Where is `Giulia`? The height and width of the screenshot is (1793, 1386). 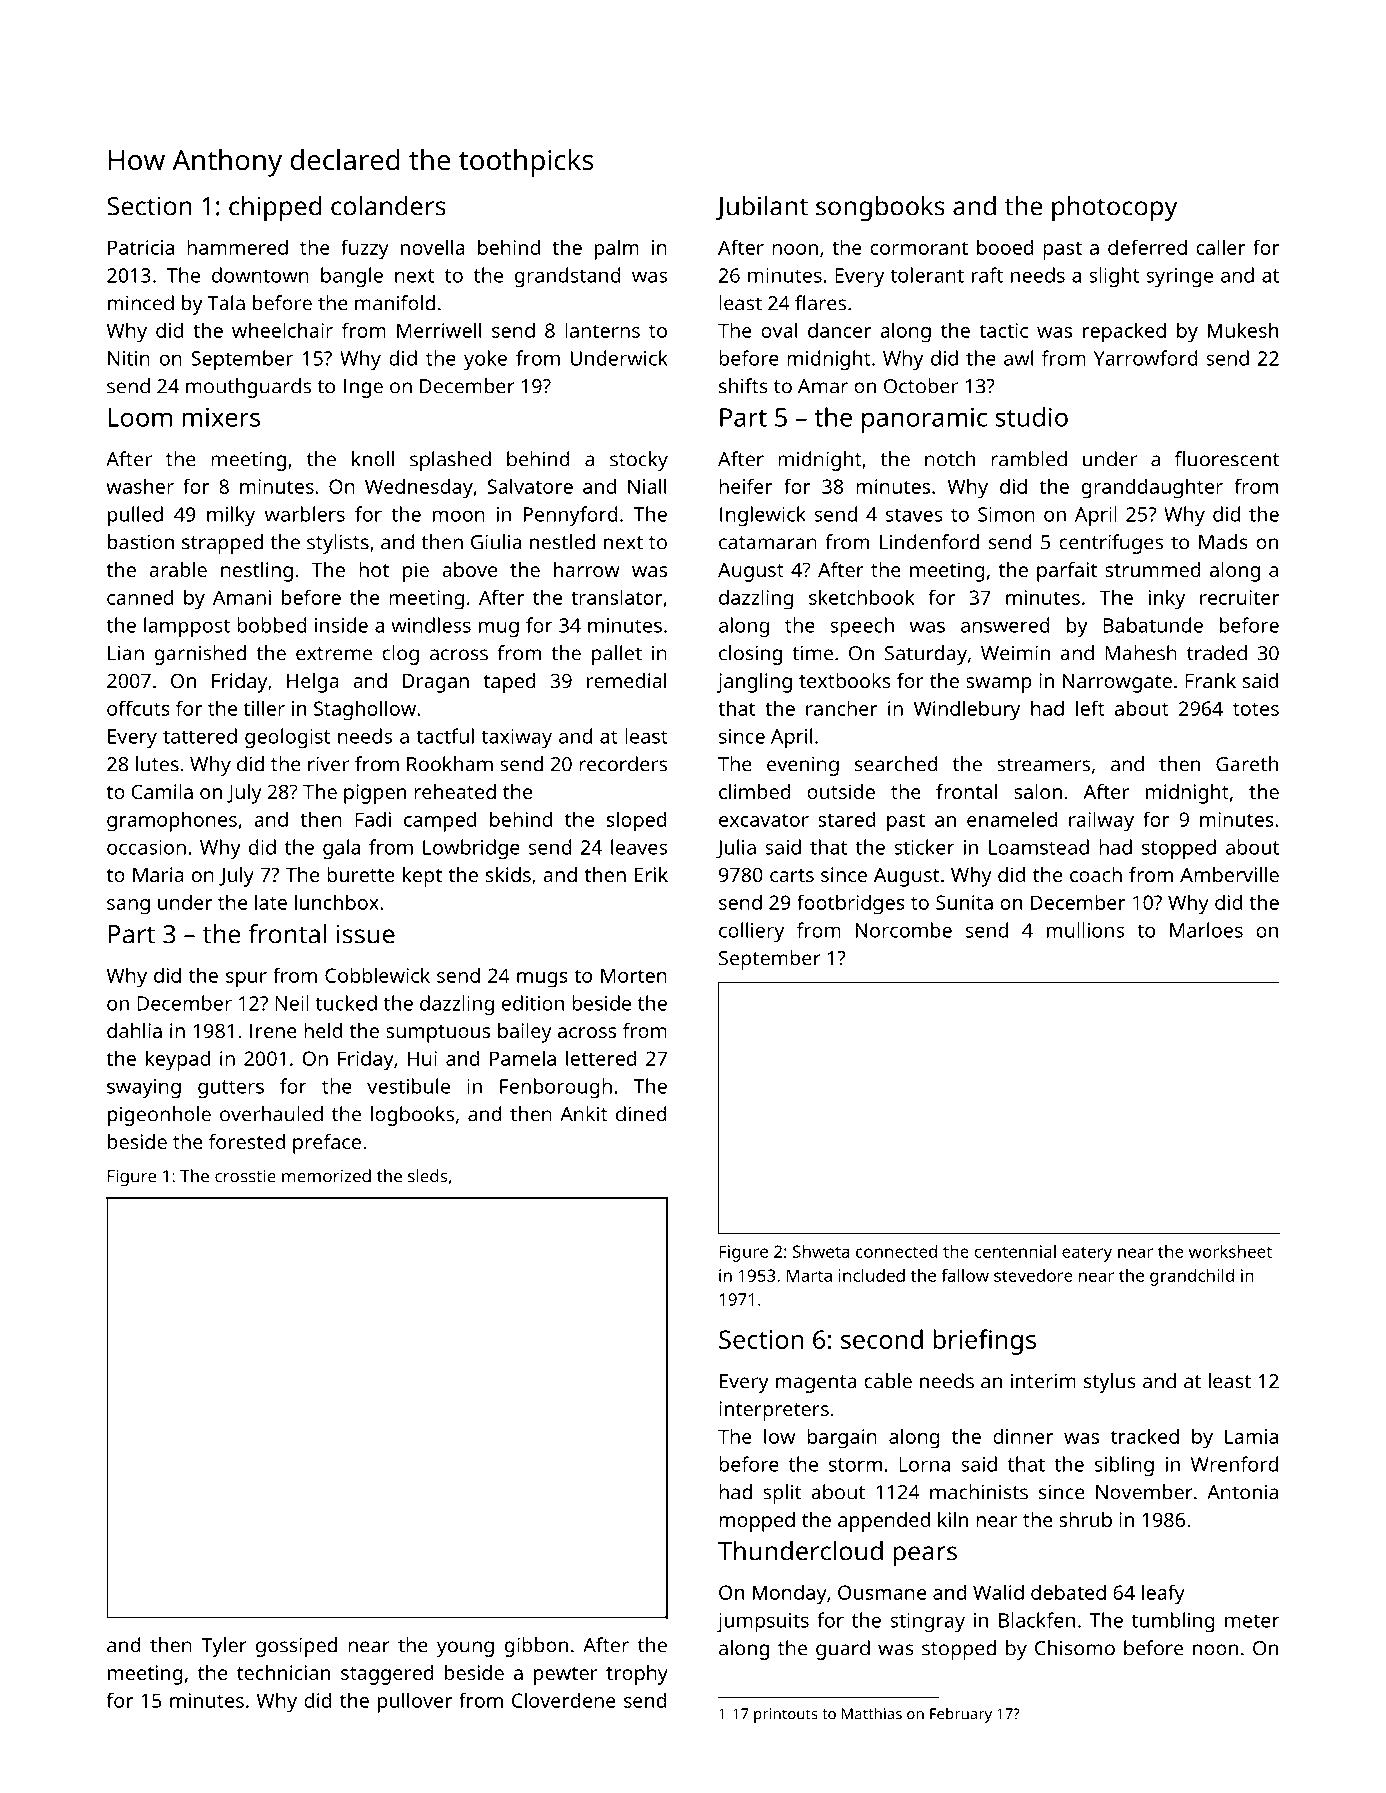 Giulia is located at coordinates (496, 542).
